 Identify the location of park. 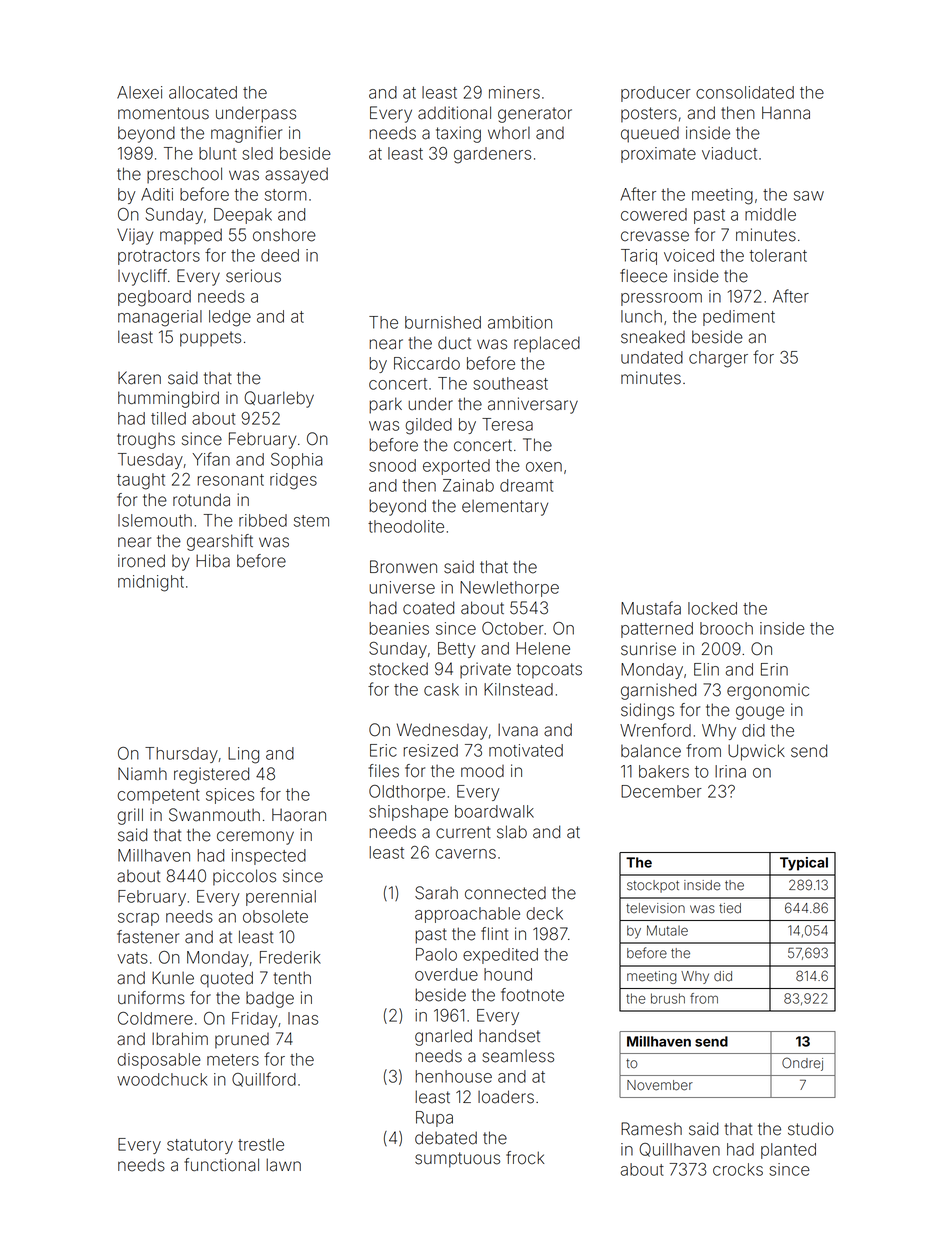
(385, 405).
